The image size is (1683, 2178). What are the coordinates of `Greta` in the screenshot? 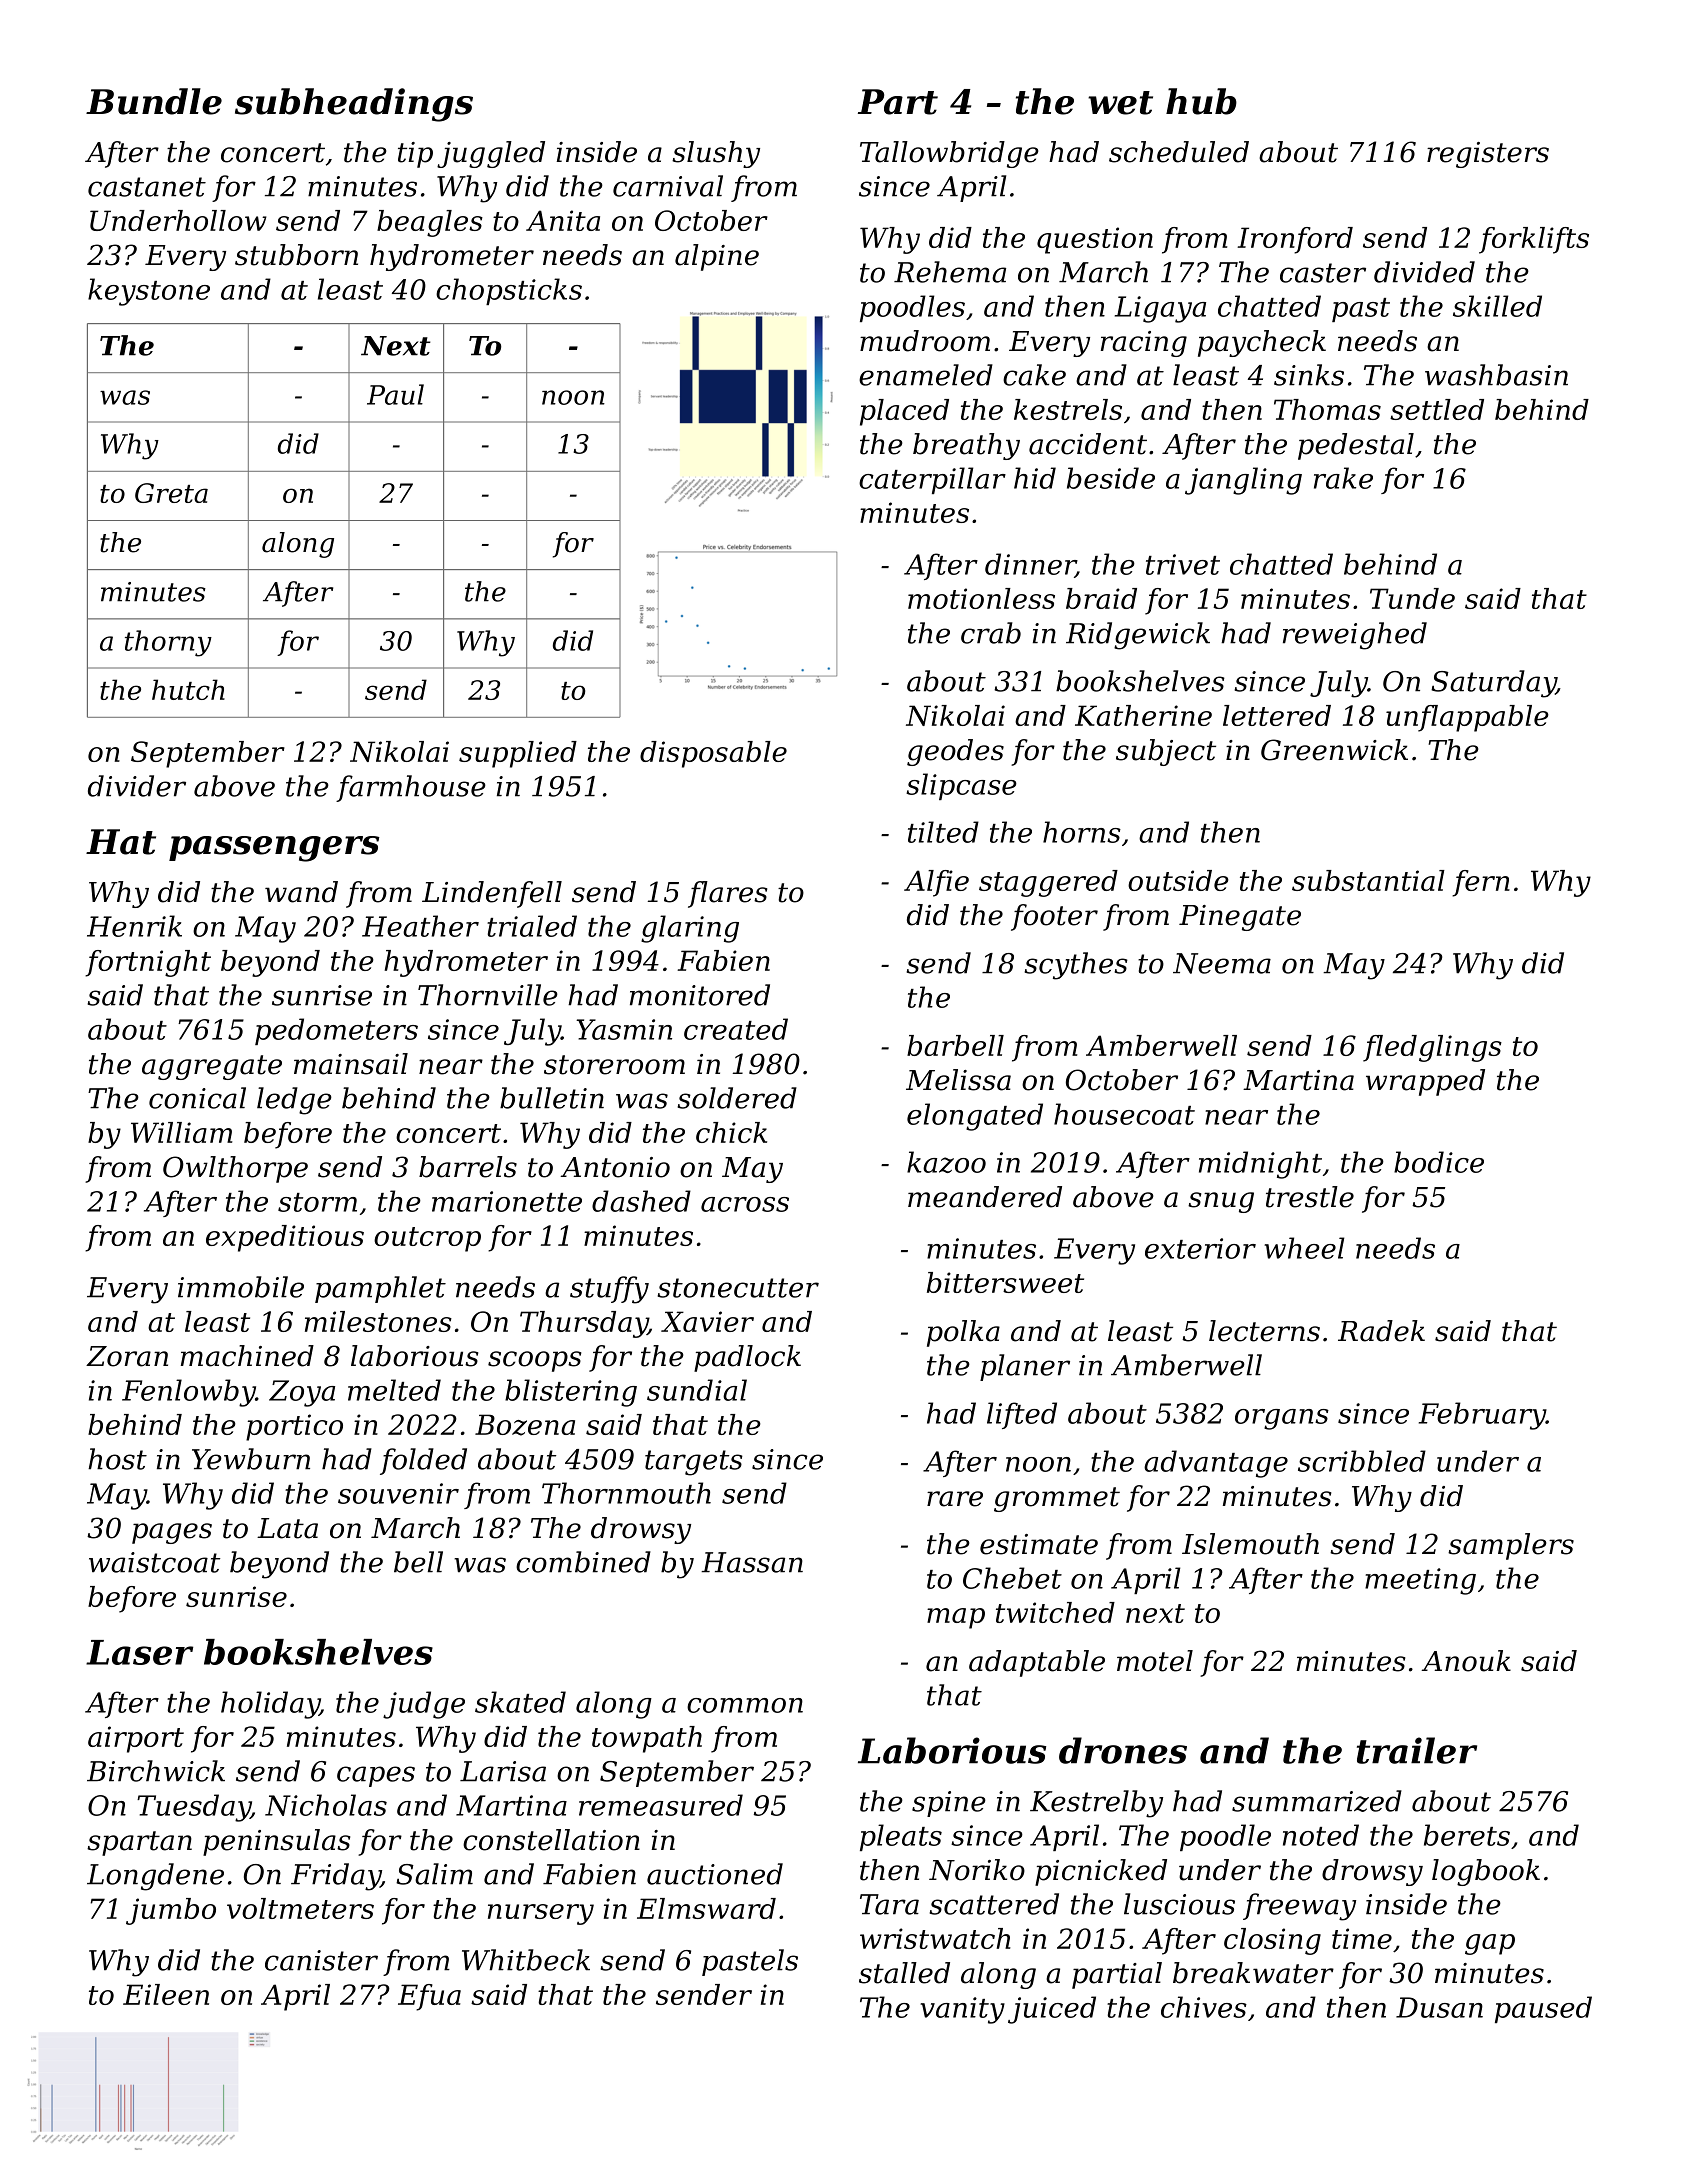 It's located at (171, 493).
